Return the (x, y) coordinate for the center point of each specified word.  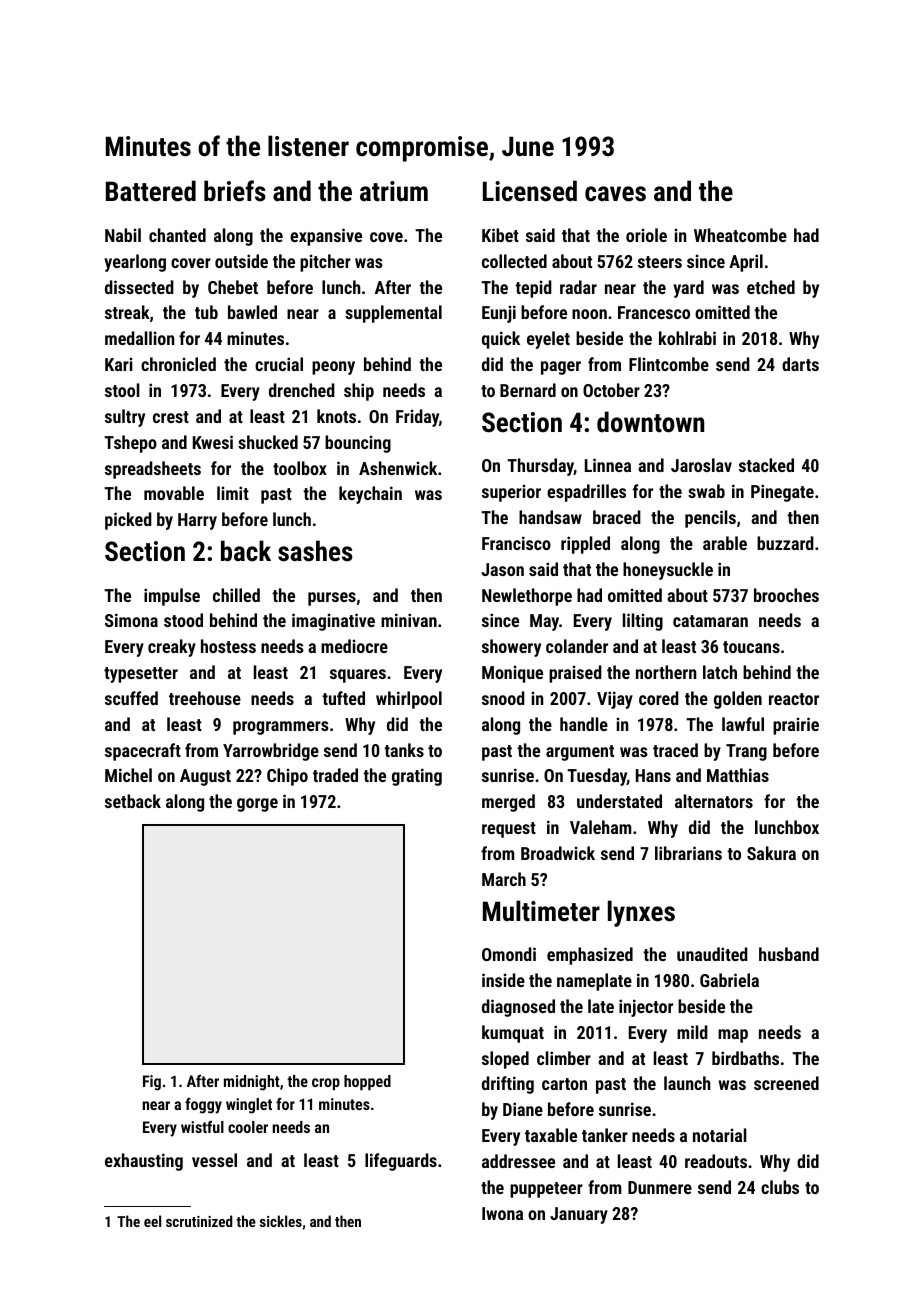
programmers (281, 728)
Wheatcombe (740, 235)
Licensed (530, 191)
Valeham (600, 827)
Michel (128, 775)
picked (128, 521)
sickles (281, 1221)
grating (417, 777)
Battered (151, 191)
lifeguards (401, 1162)
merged (508, 803)
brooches (786, 595)
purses (332, 599)
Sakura (771, 853)
